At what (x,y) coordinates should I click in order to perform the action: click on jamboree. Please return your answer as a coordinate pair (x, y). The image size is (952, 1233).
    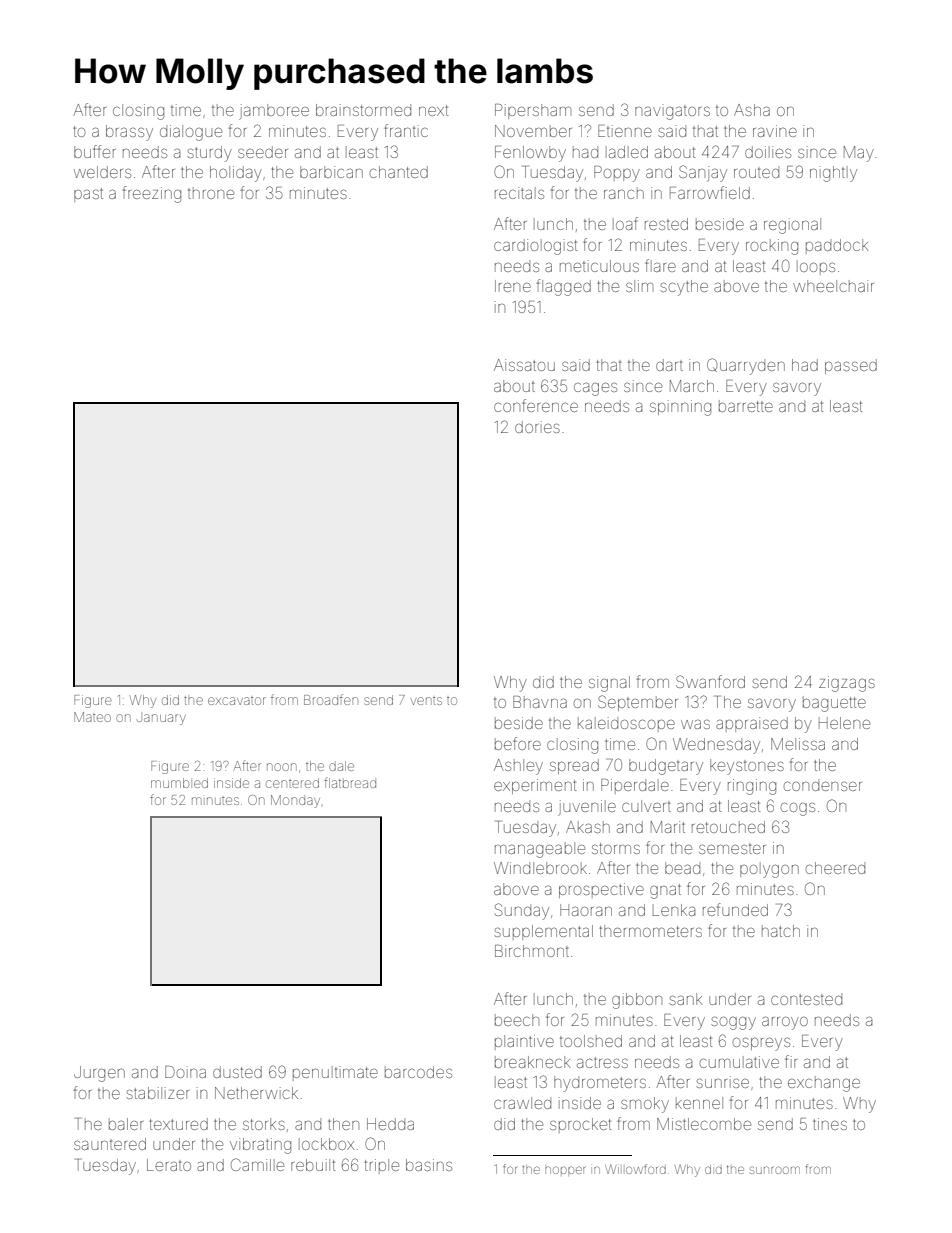
    Looking at the image, I should click on (274, 112).
